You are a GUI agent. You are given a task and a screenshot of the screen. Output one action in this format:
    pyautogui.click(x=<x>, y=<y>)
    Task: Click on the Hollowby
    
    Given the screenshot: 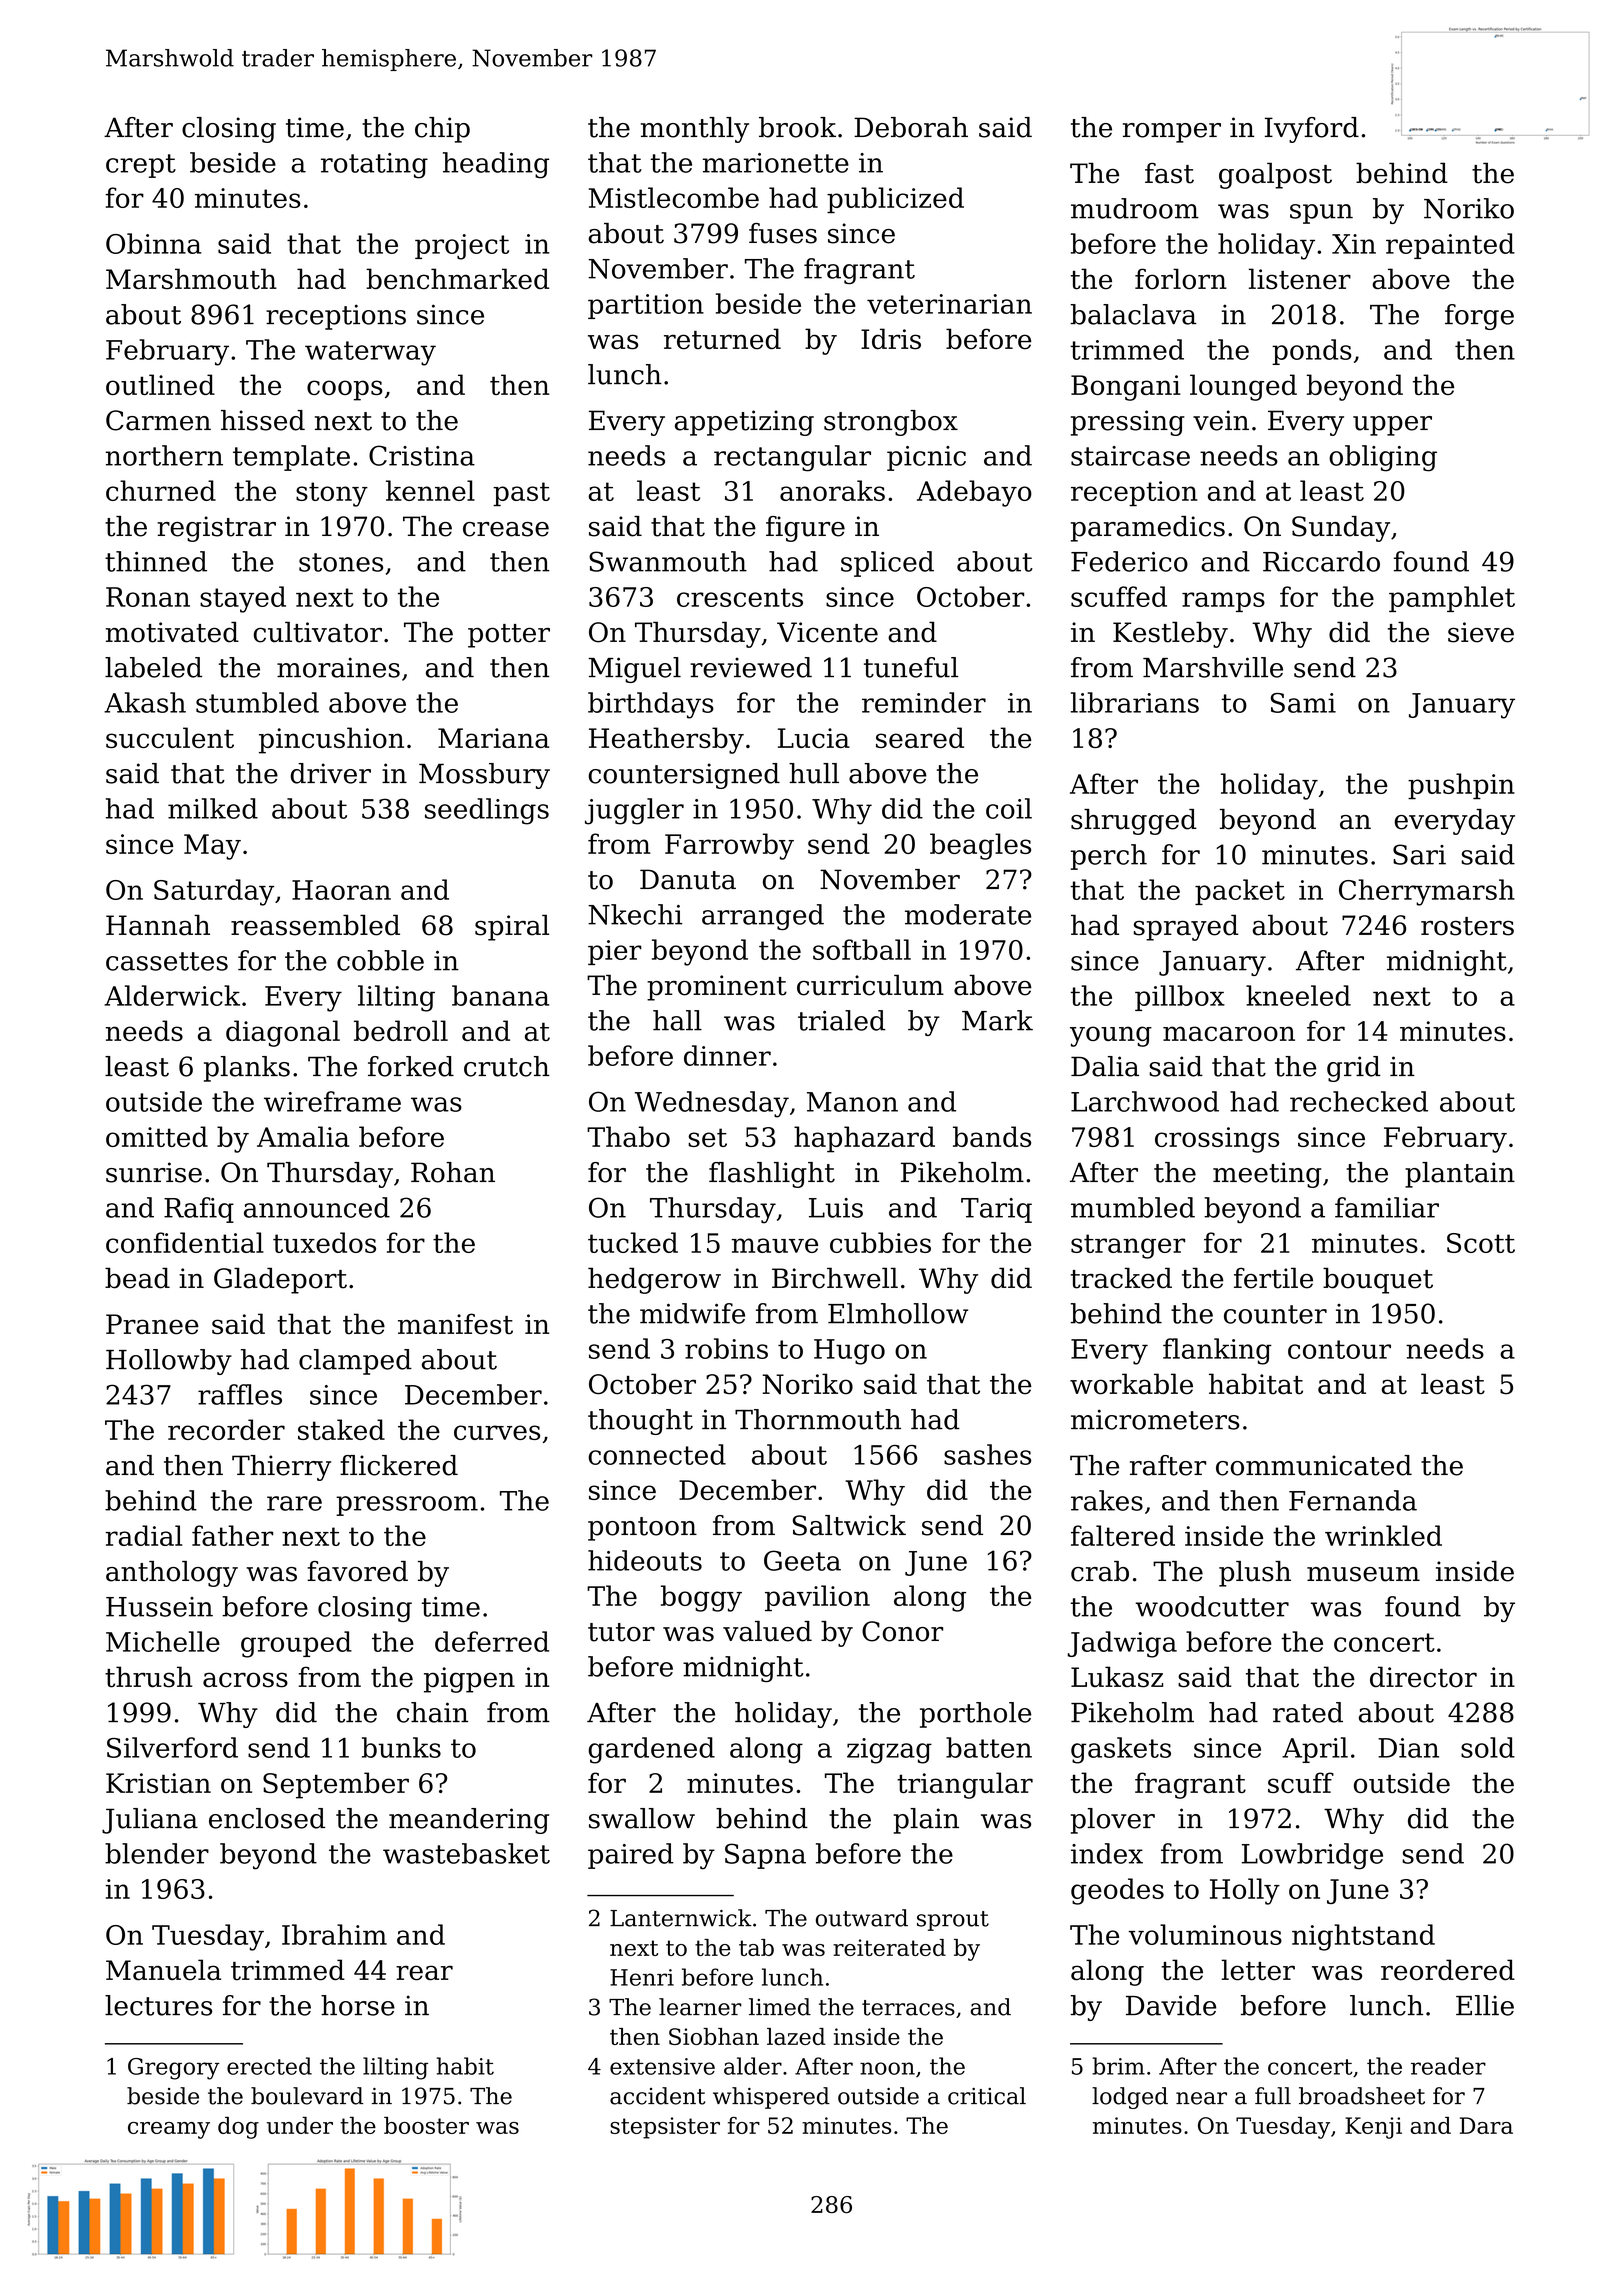 What is the action you would take?
    pyautogui.click(x=169, y=1362)
